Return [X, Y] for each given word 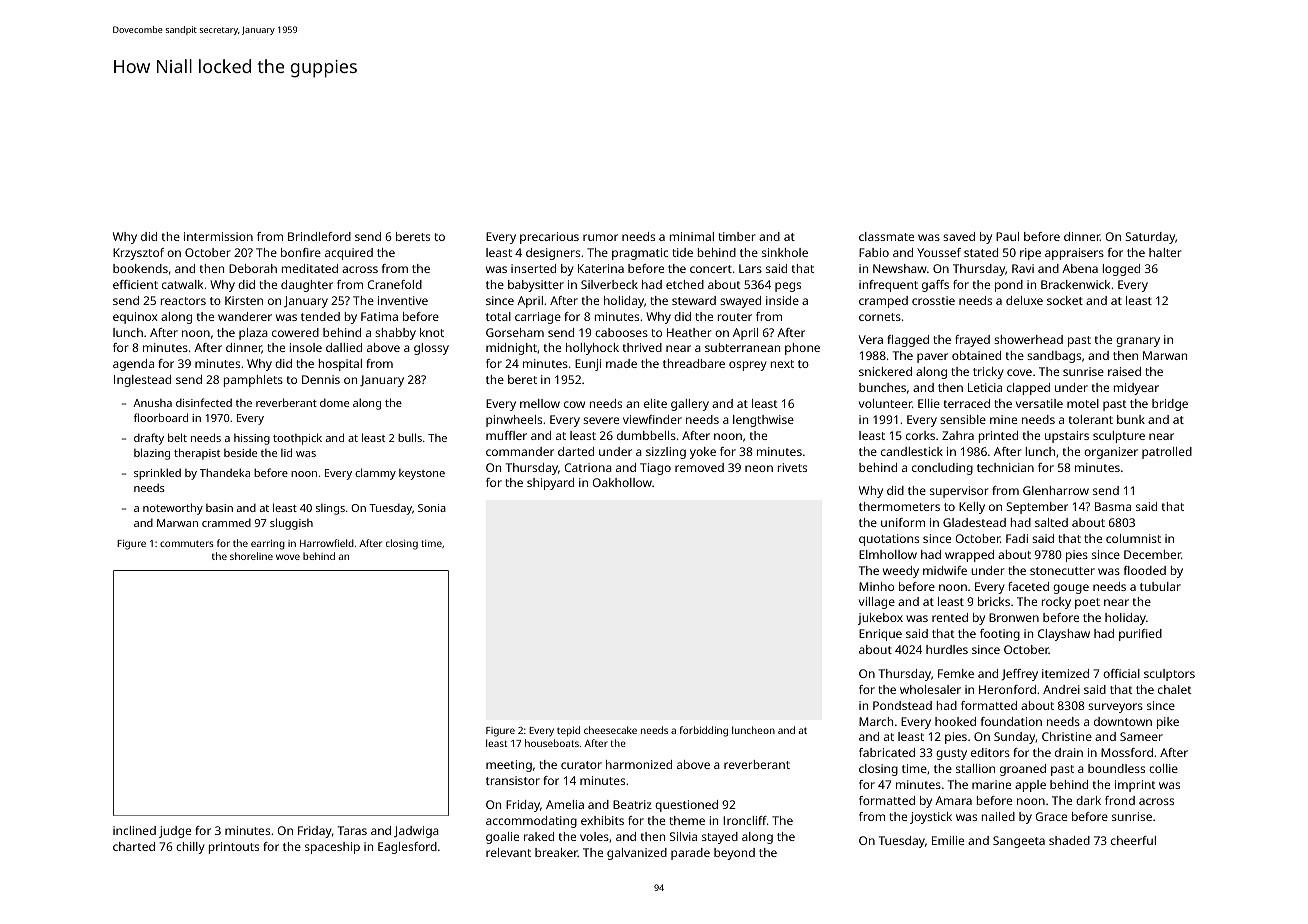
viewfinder [652, 419]
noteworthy [173, 509]
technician [1005, 467]
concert [711, 269]
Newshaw [900, 268]
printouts [234, 848]
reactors [183, 301]
